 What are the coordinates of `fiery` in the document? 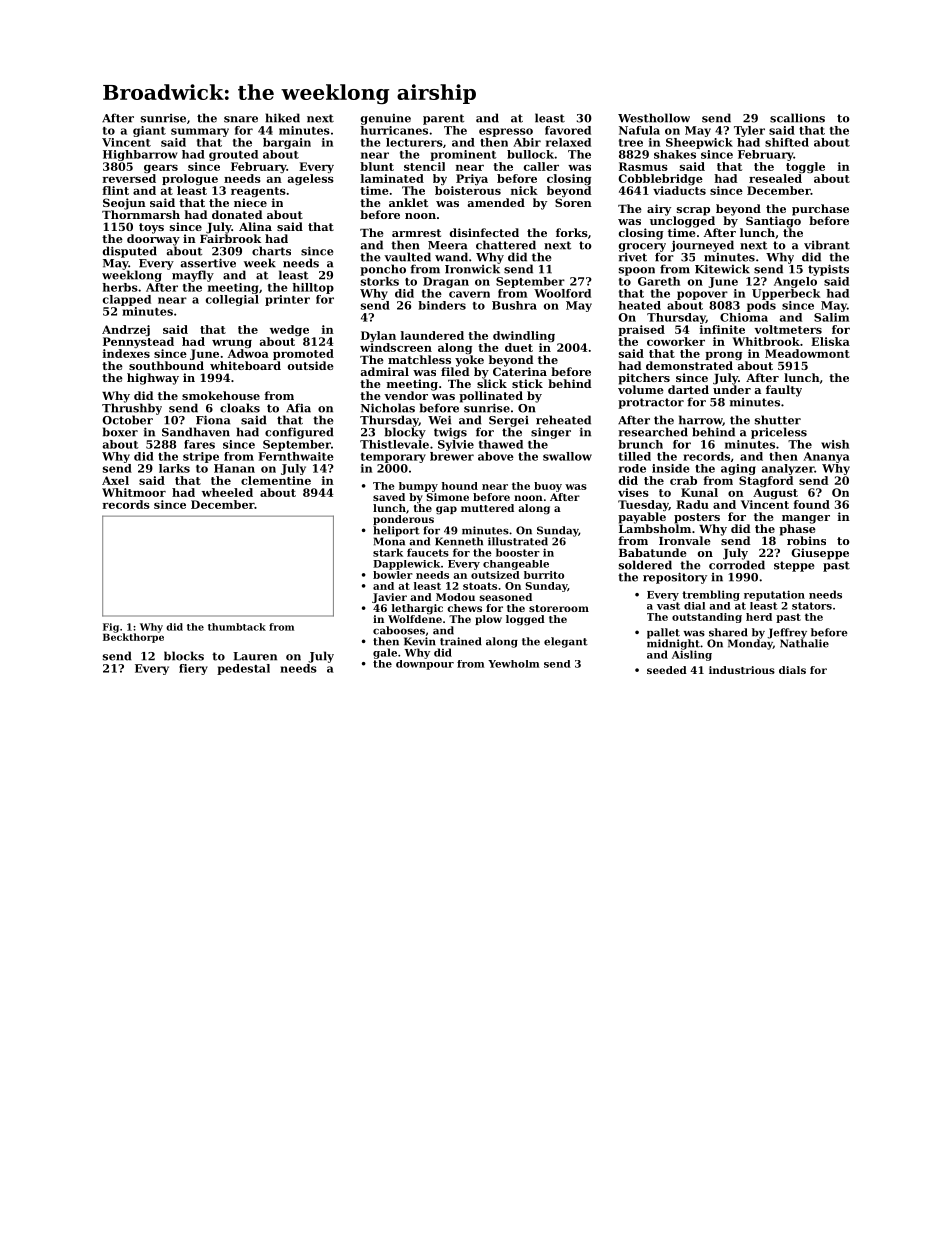 It's located at (193, 669).
